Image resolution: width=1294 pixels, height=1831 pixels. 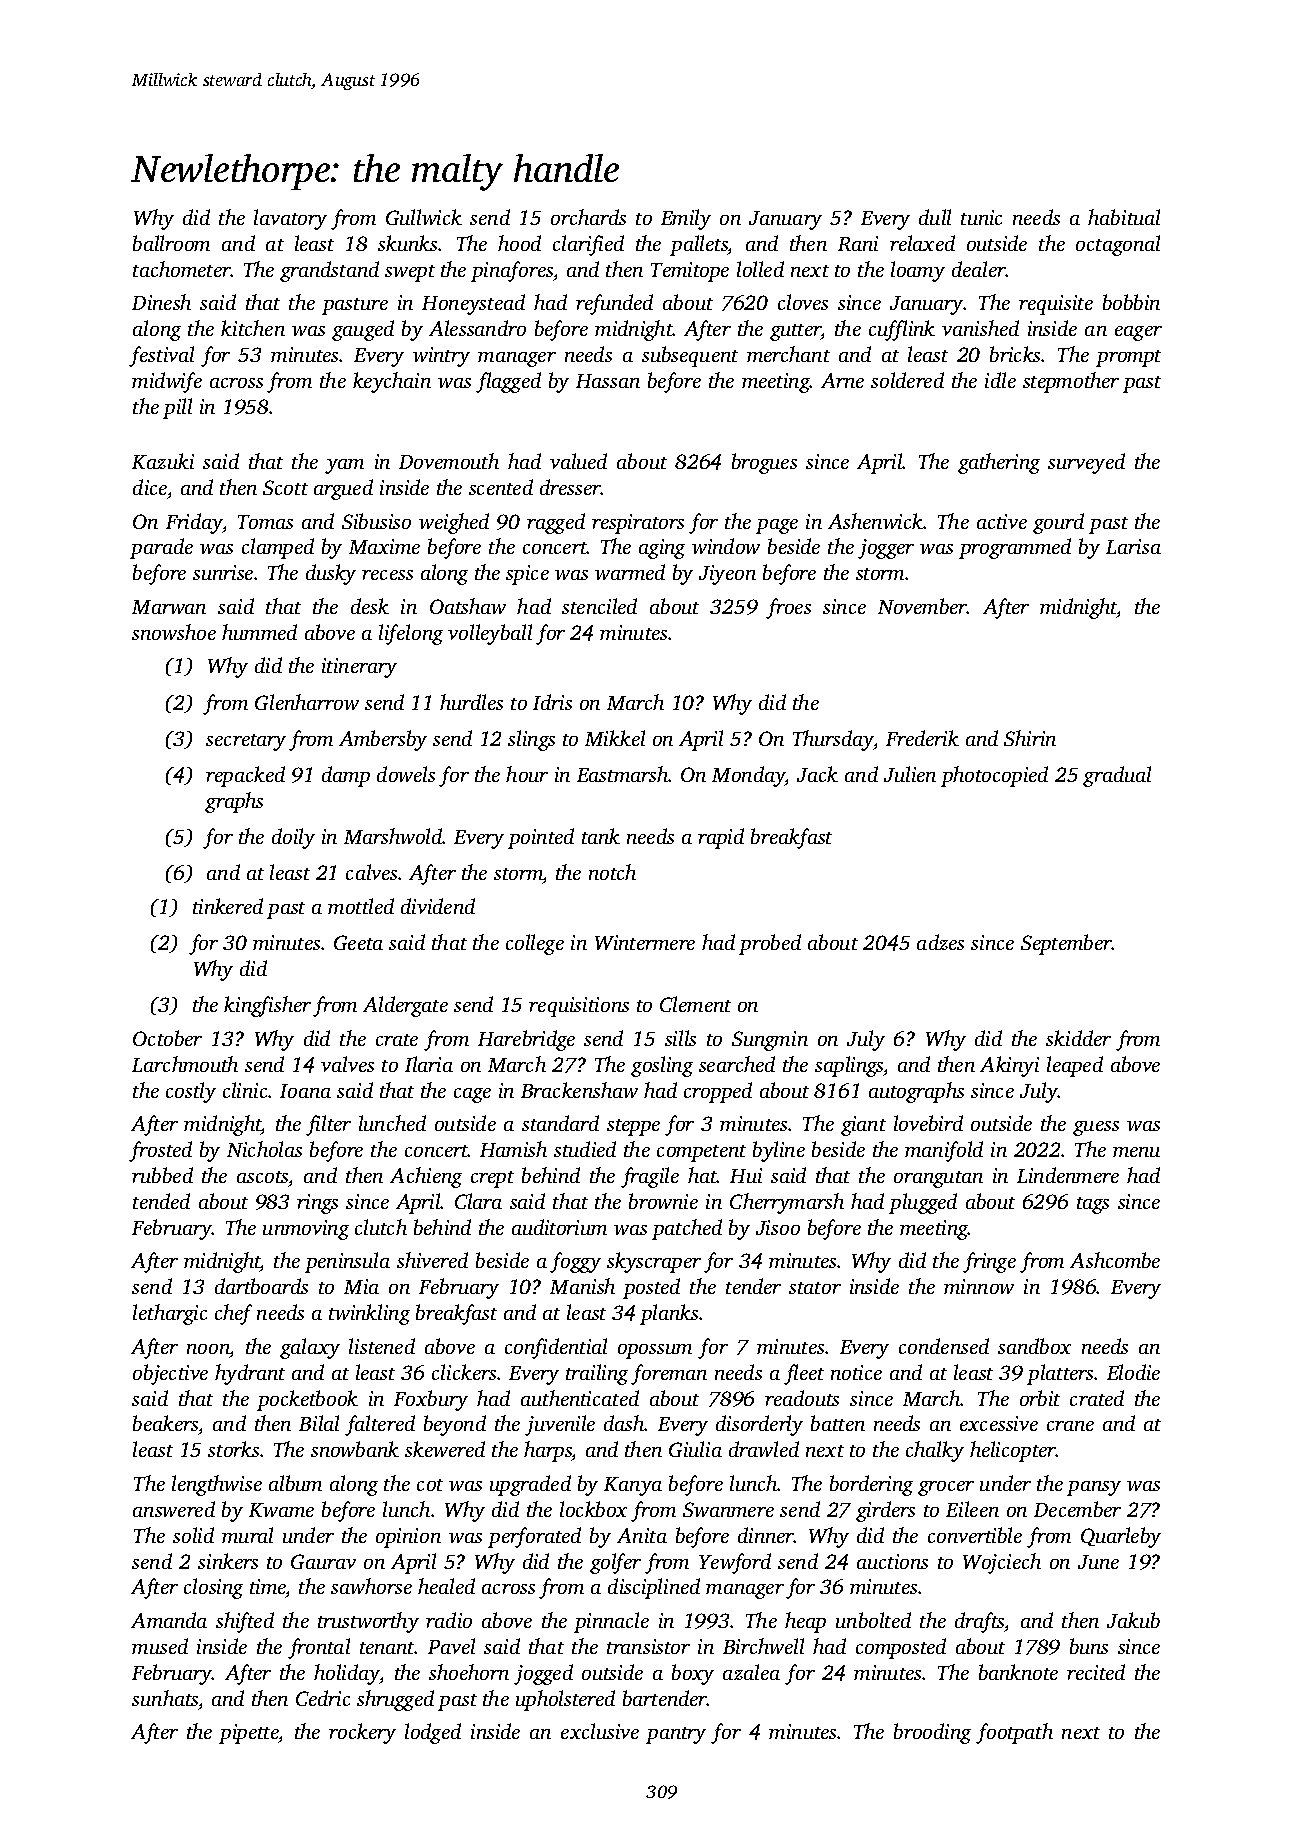 What do you see at coordinates (395, 1700) in the screenshot?
I see `shrugged` at bounding box center [395, 1700].
